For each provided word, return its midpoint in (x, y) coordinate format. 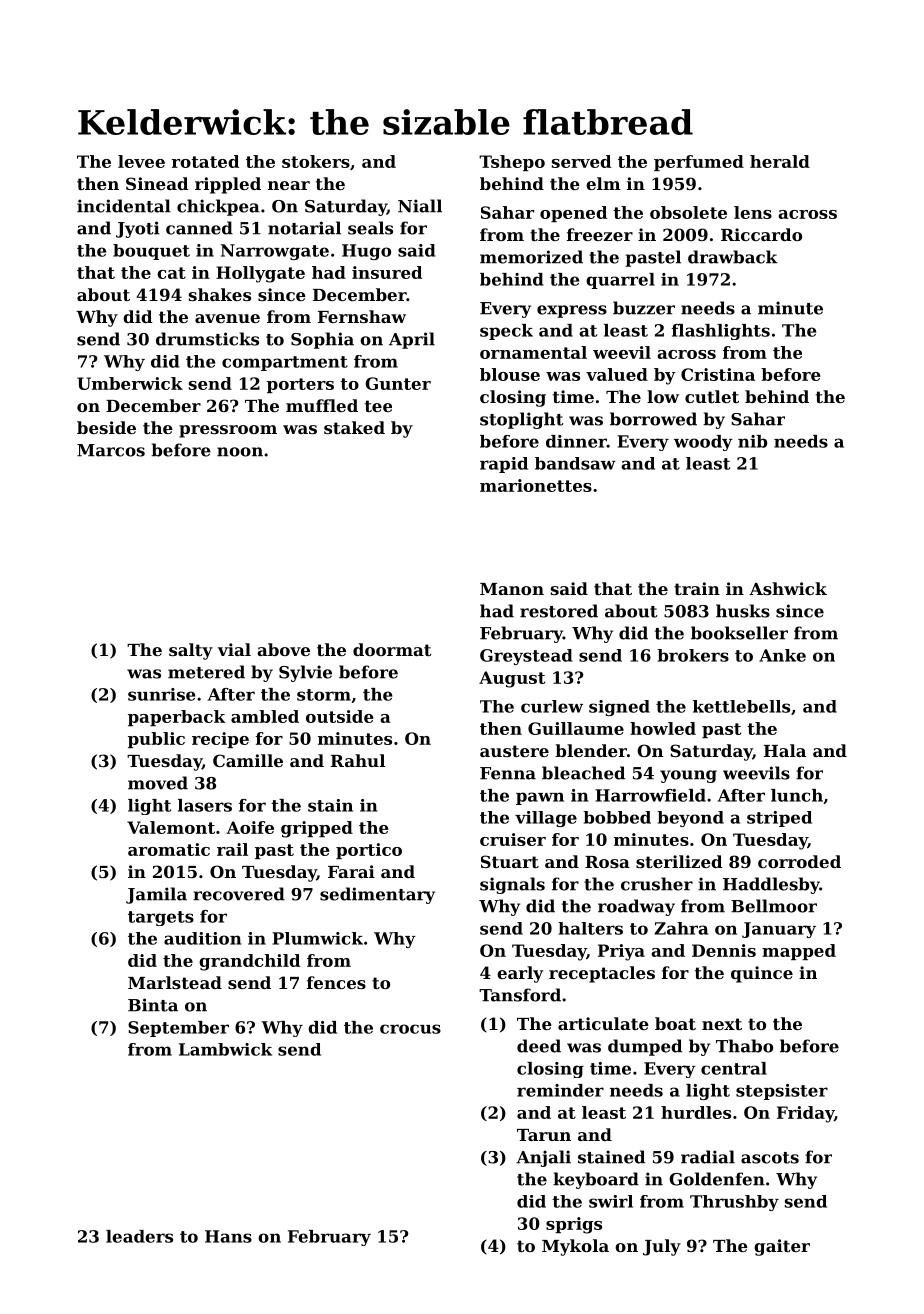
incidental (124, 206)
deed (539, 1046)
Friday (805, 1114)
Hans (228, 1236)
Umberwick (130, 383)
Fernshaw (362, 316)
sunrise (161, 694)
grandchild (249, 962)
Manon (512, 589)
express (572, 311)
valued (617, 374)
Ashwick (788, 588)
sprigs (574, 1225)
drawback (733, 257)
